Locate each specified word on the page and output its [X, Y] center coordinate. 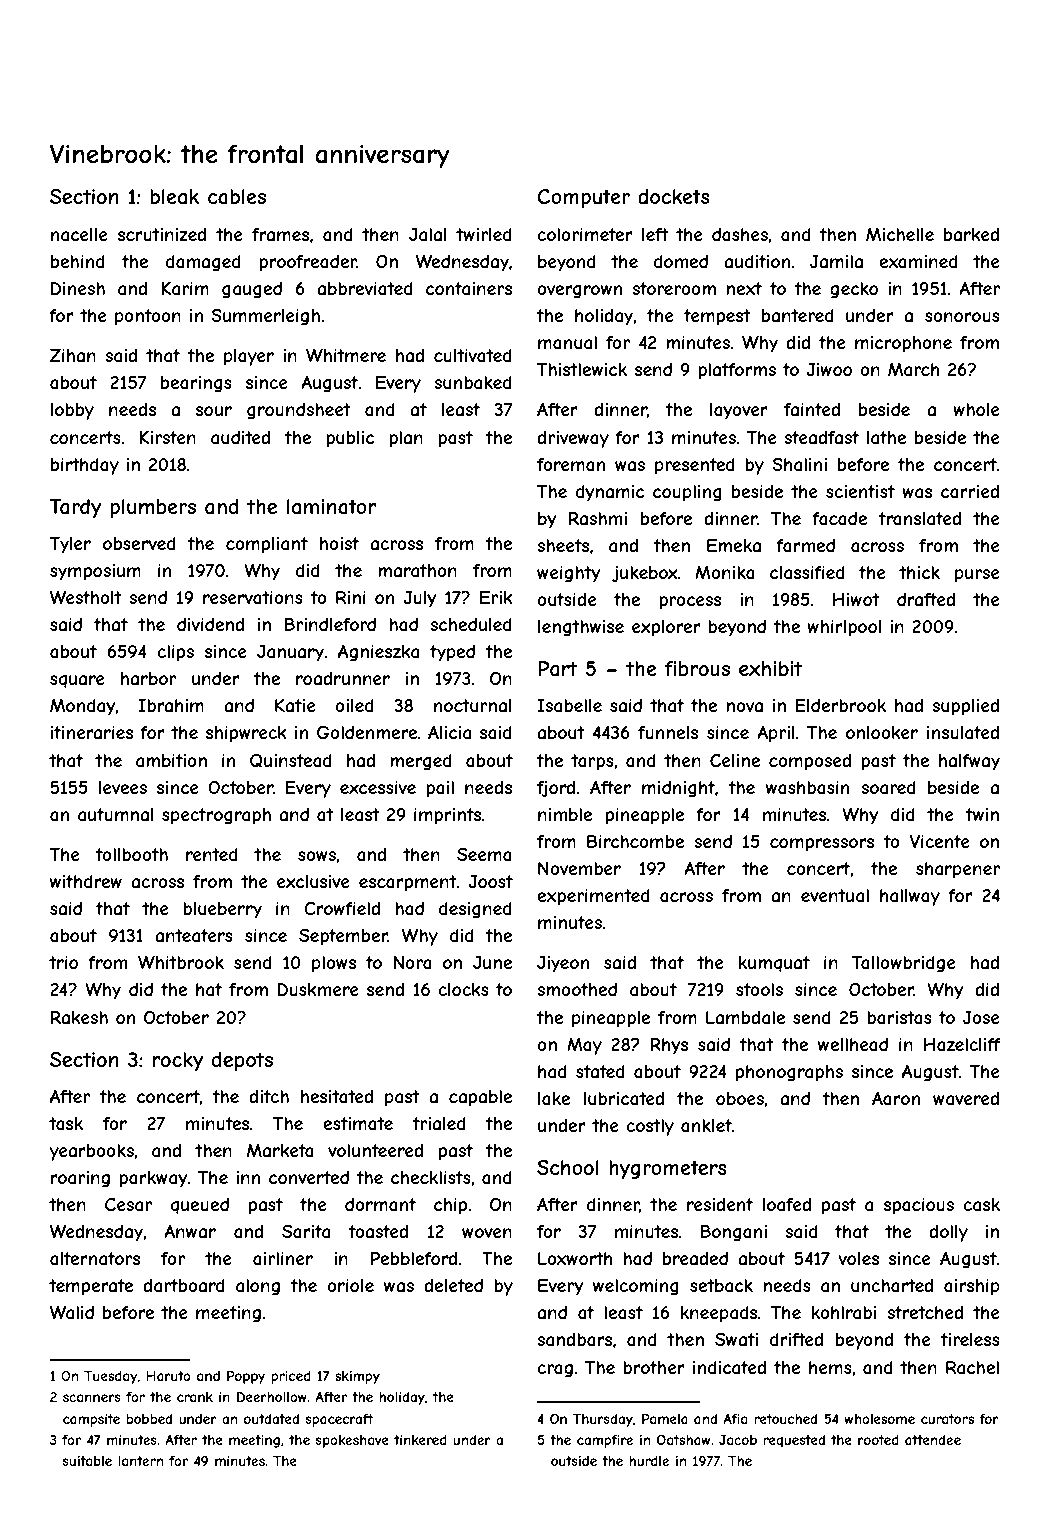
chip [450, 1206]
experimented [593, 897]
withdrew [86, 881]
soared [888, 787]
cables [237, 197]
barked [971, 234]
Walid [72, 1312]
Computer [584, 198]
